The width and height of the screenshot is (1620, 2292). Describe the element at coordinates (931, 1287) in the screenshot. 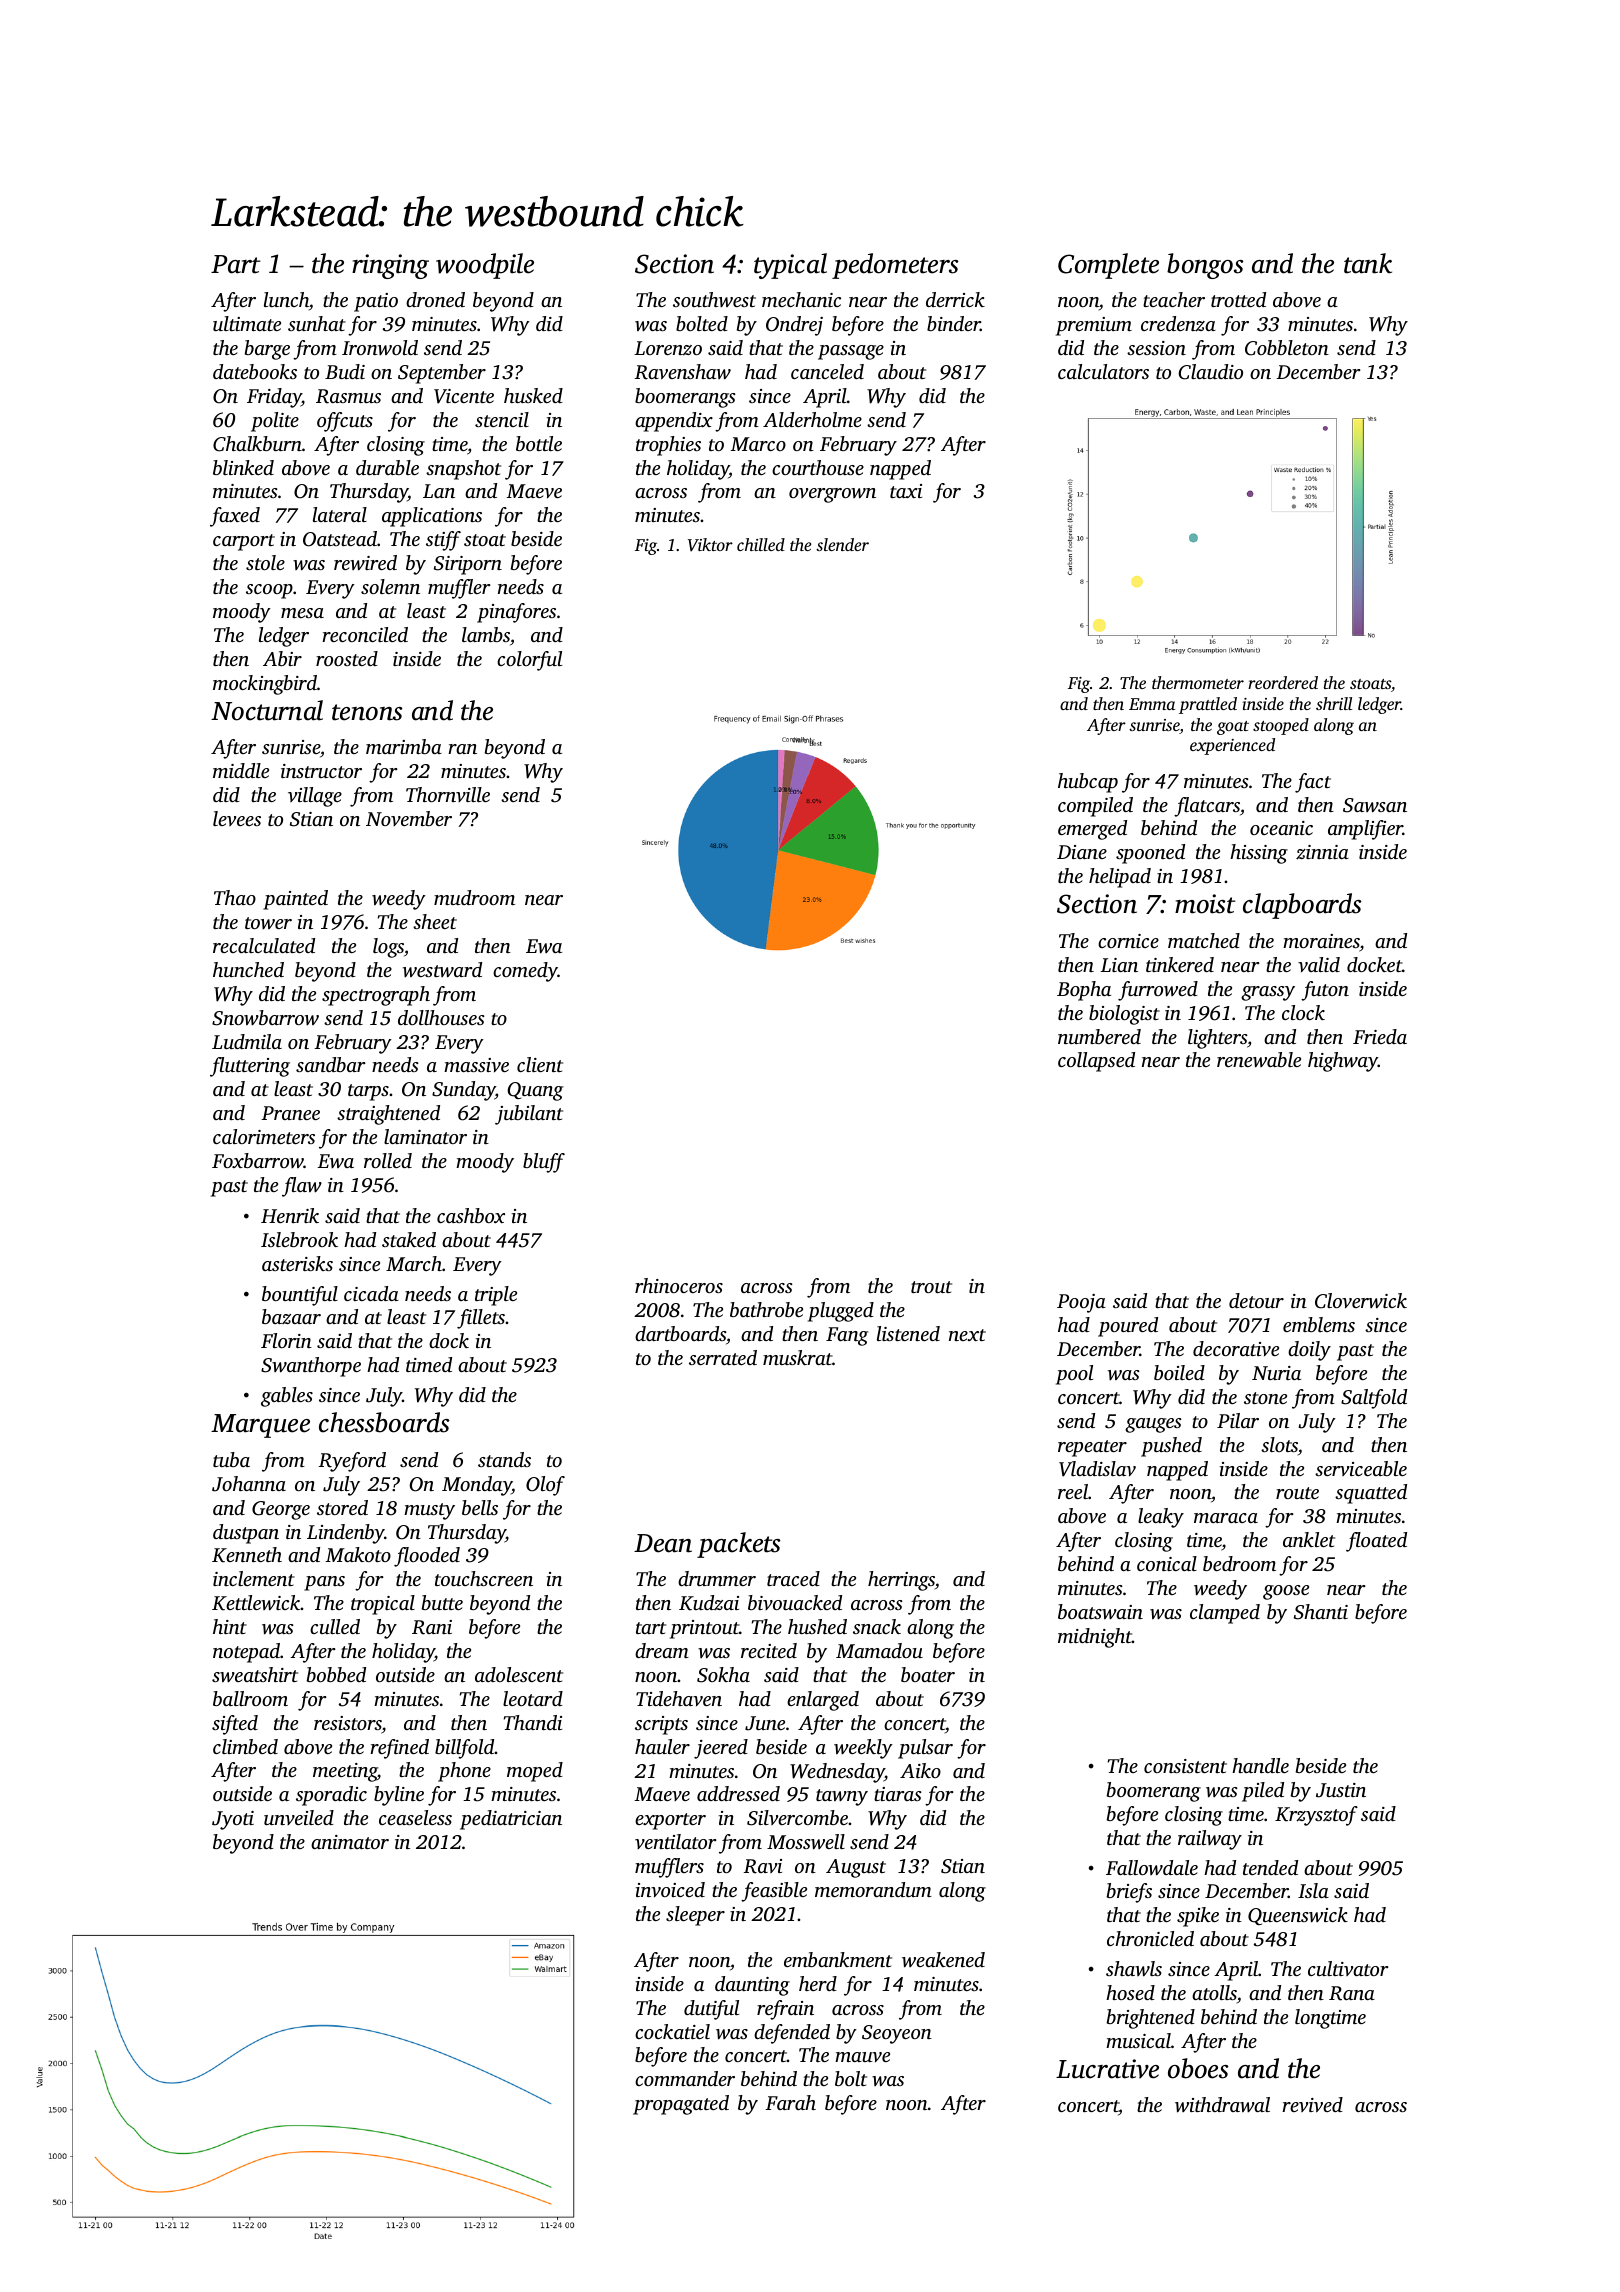

I see `trout` at that location.
